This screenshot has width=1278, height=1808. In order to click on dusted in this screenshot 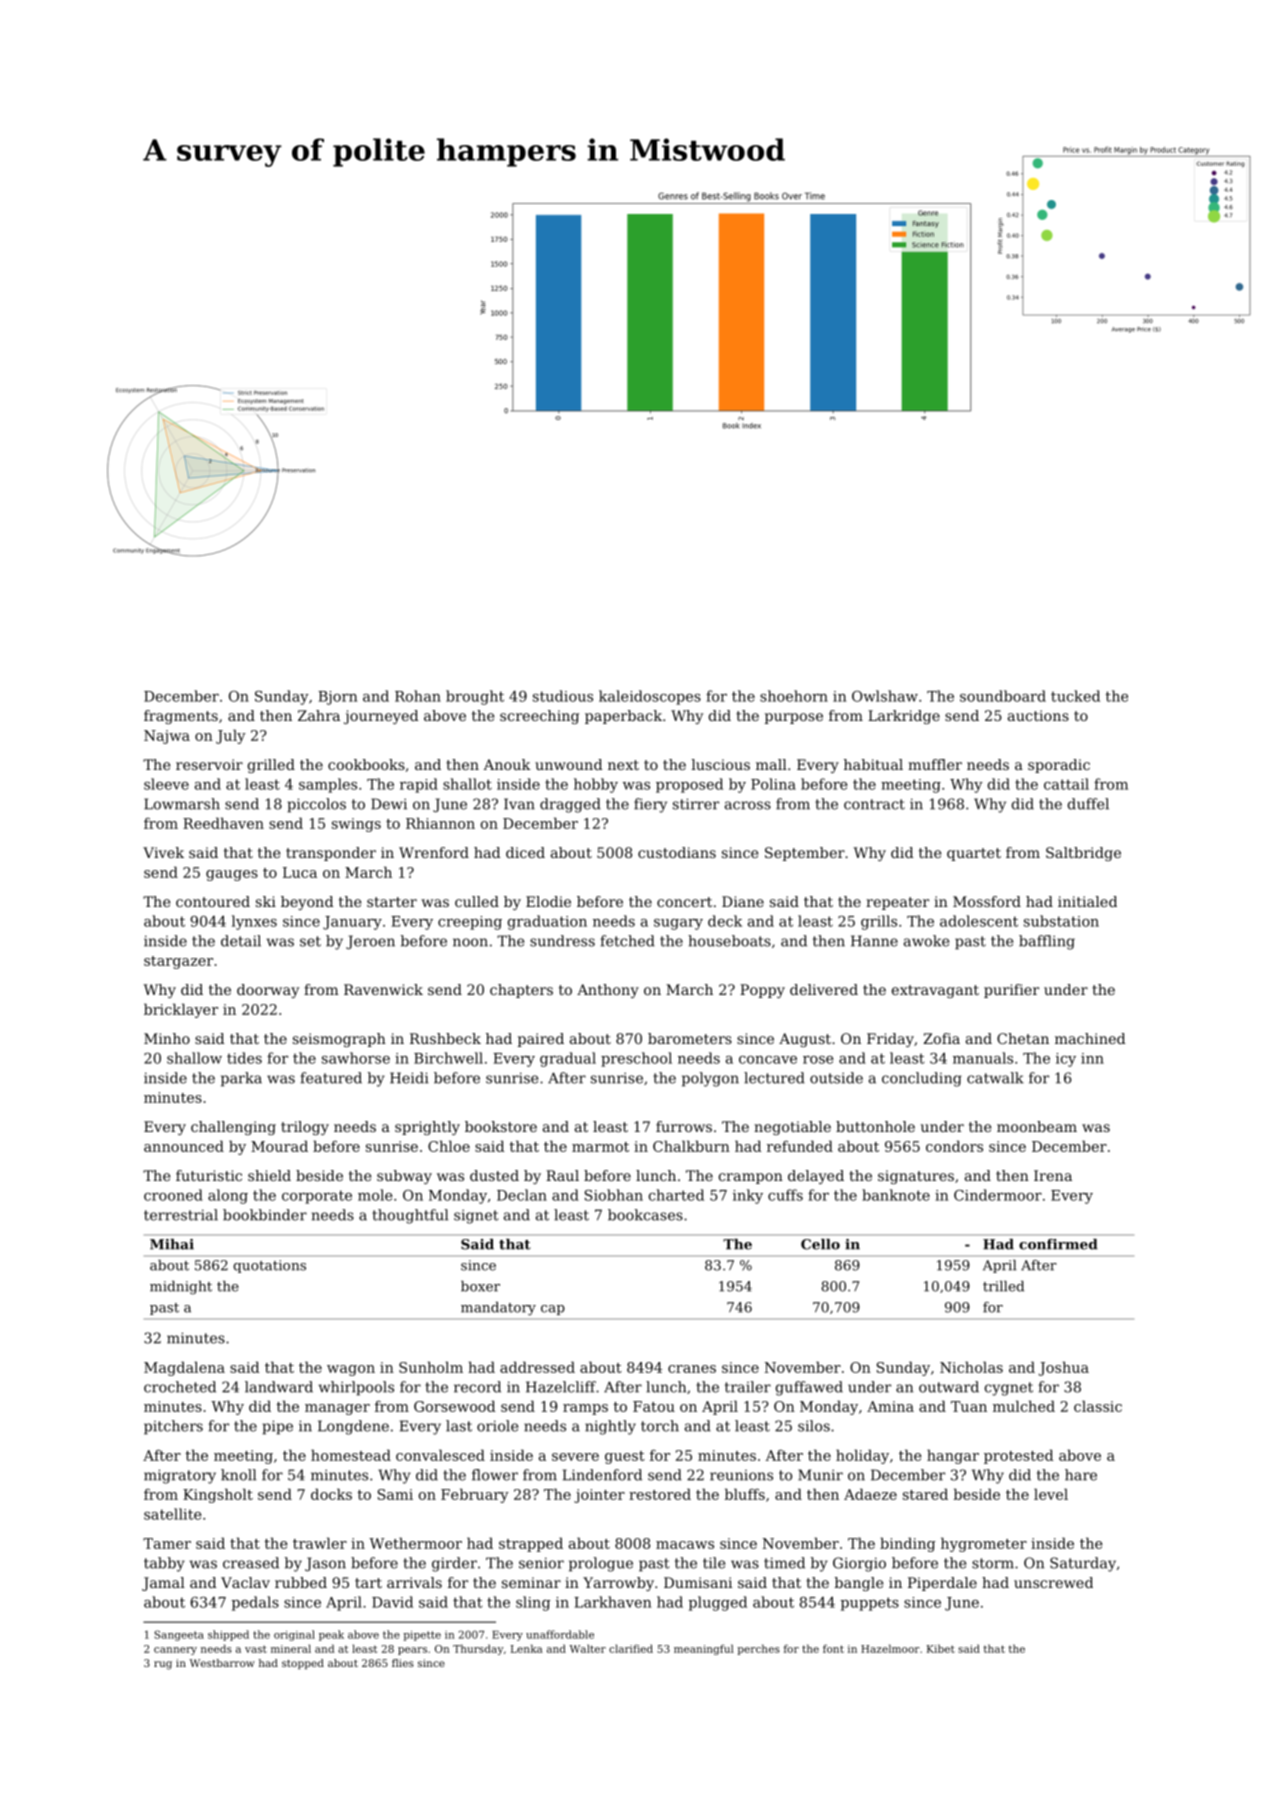, I will do `click(494, 1175)`.
